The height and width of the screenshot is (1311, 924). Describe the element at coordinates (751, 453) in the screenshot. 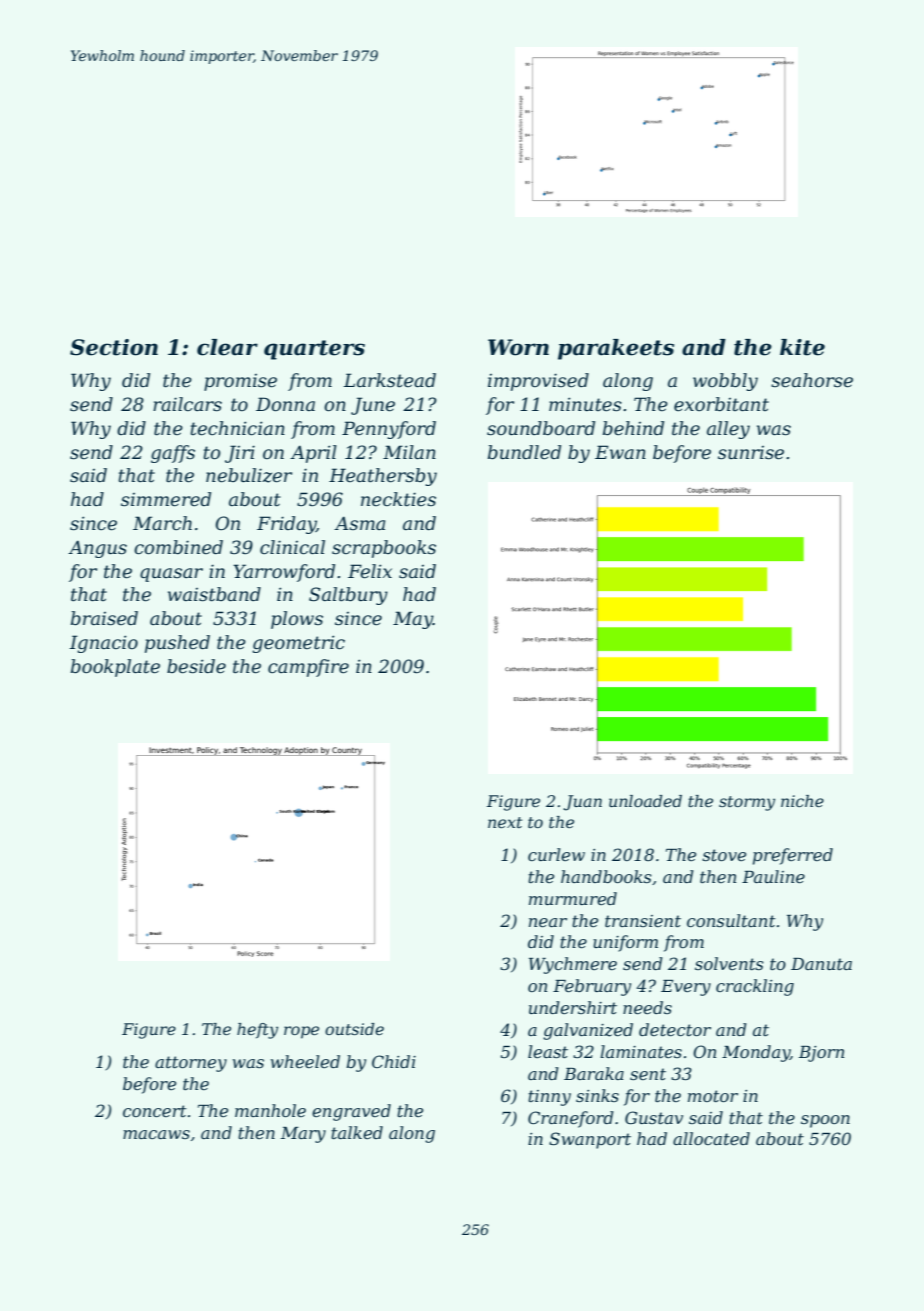

I see `sunrise` at that location.
